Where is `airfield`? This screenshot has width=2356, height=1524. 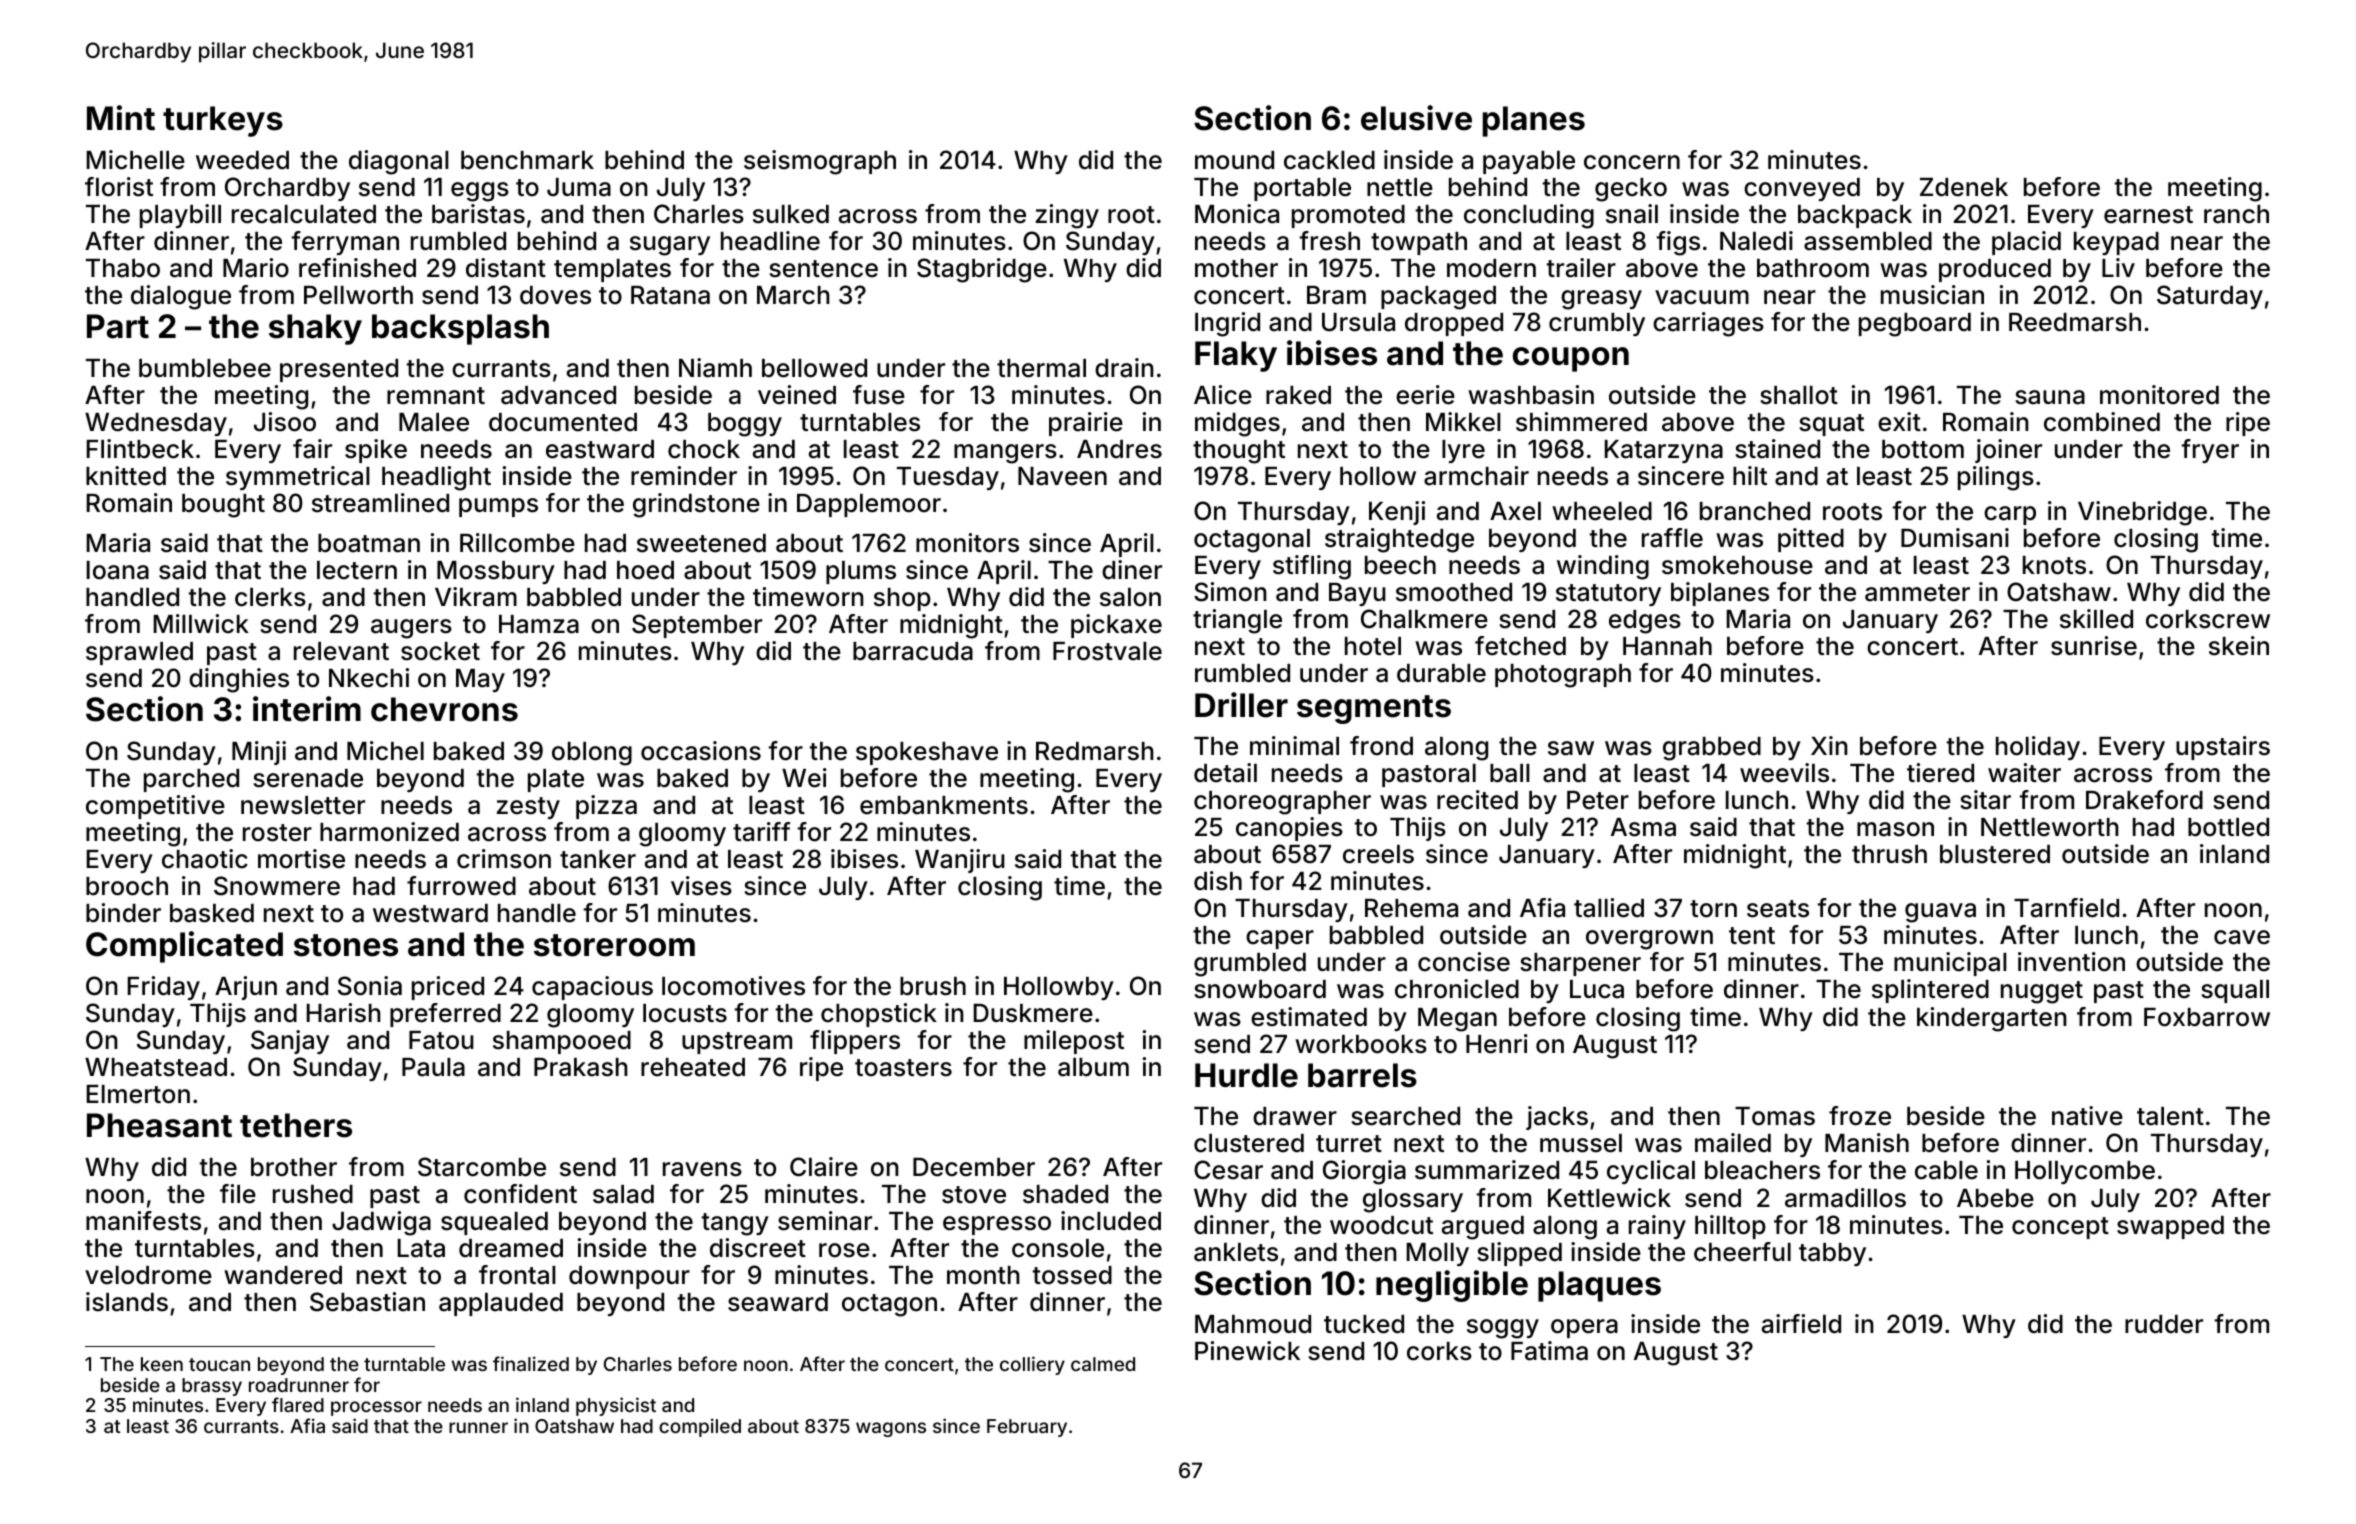 airfield is located at coordinates (1801, 1324).
